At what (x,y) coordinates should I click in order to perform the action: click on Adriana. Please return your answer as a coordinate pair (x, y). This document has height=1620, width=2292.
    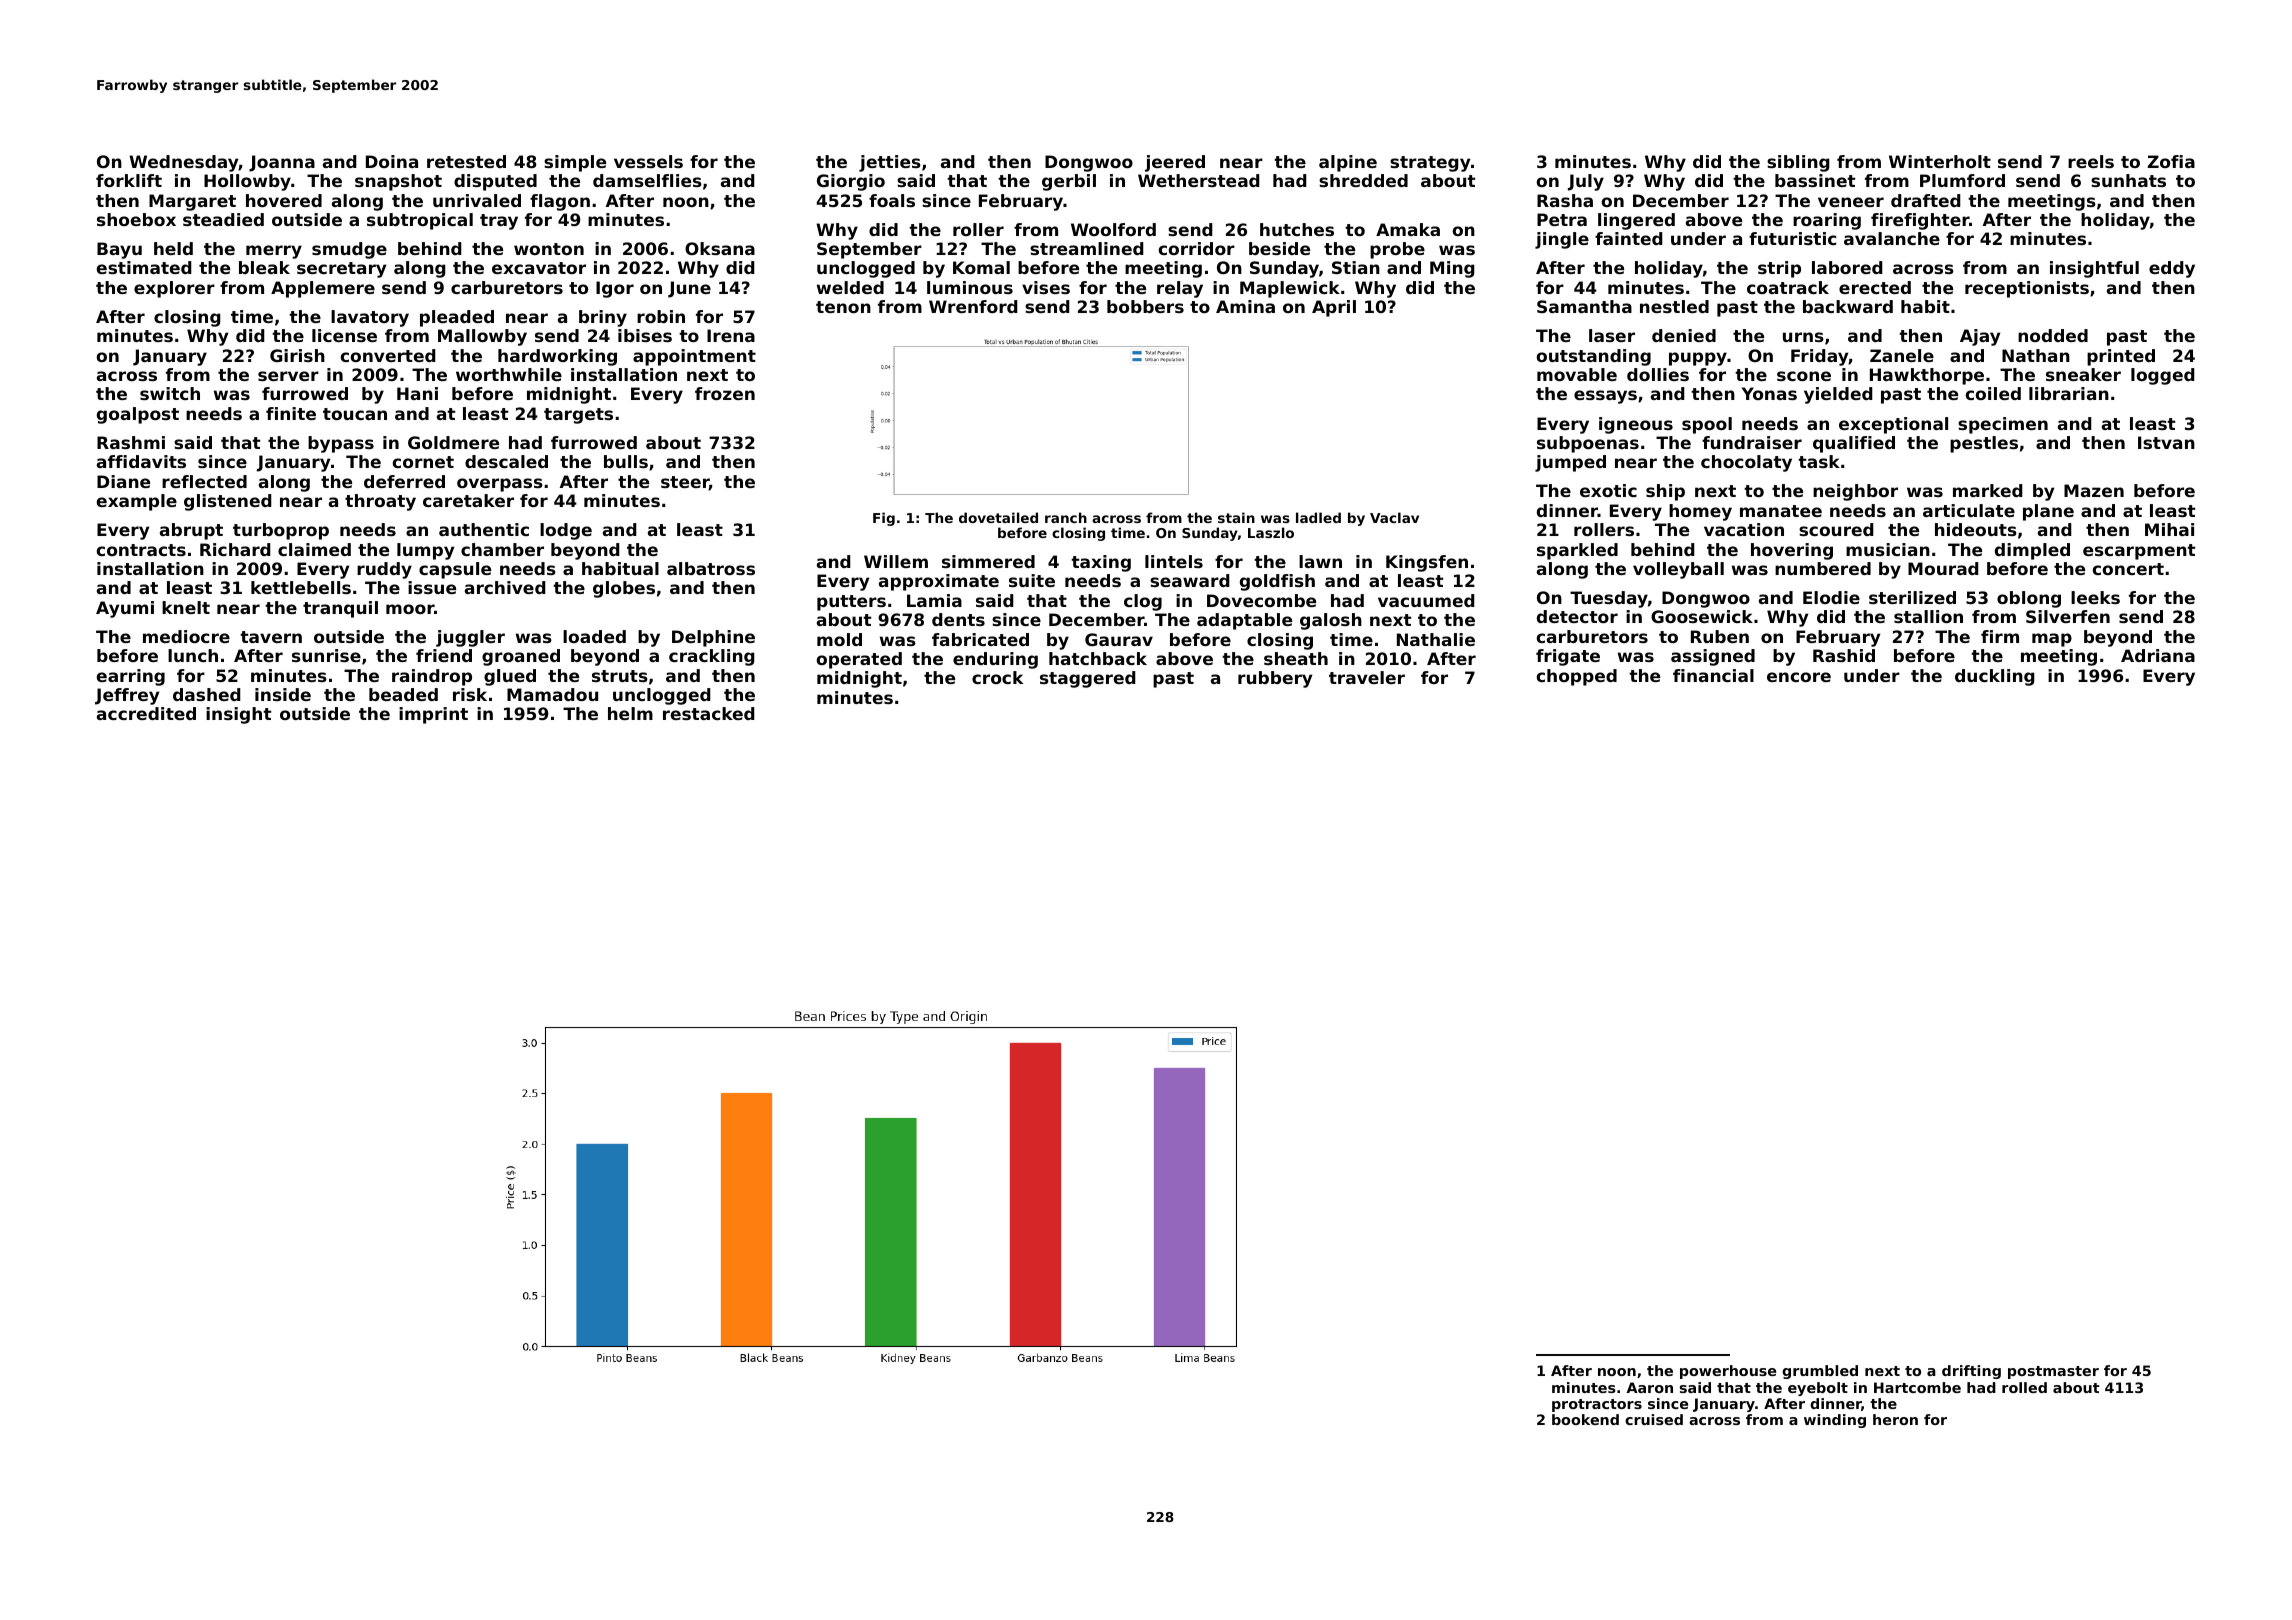
    Looking at the image, I should click on (2158, 655).
